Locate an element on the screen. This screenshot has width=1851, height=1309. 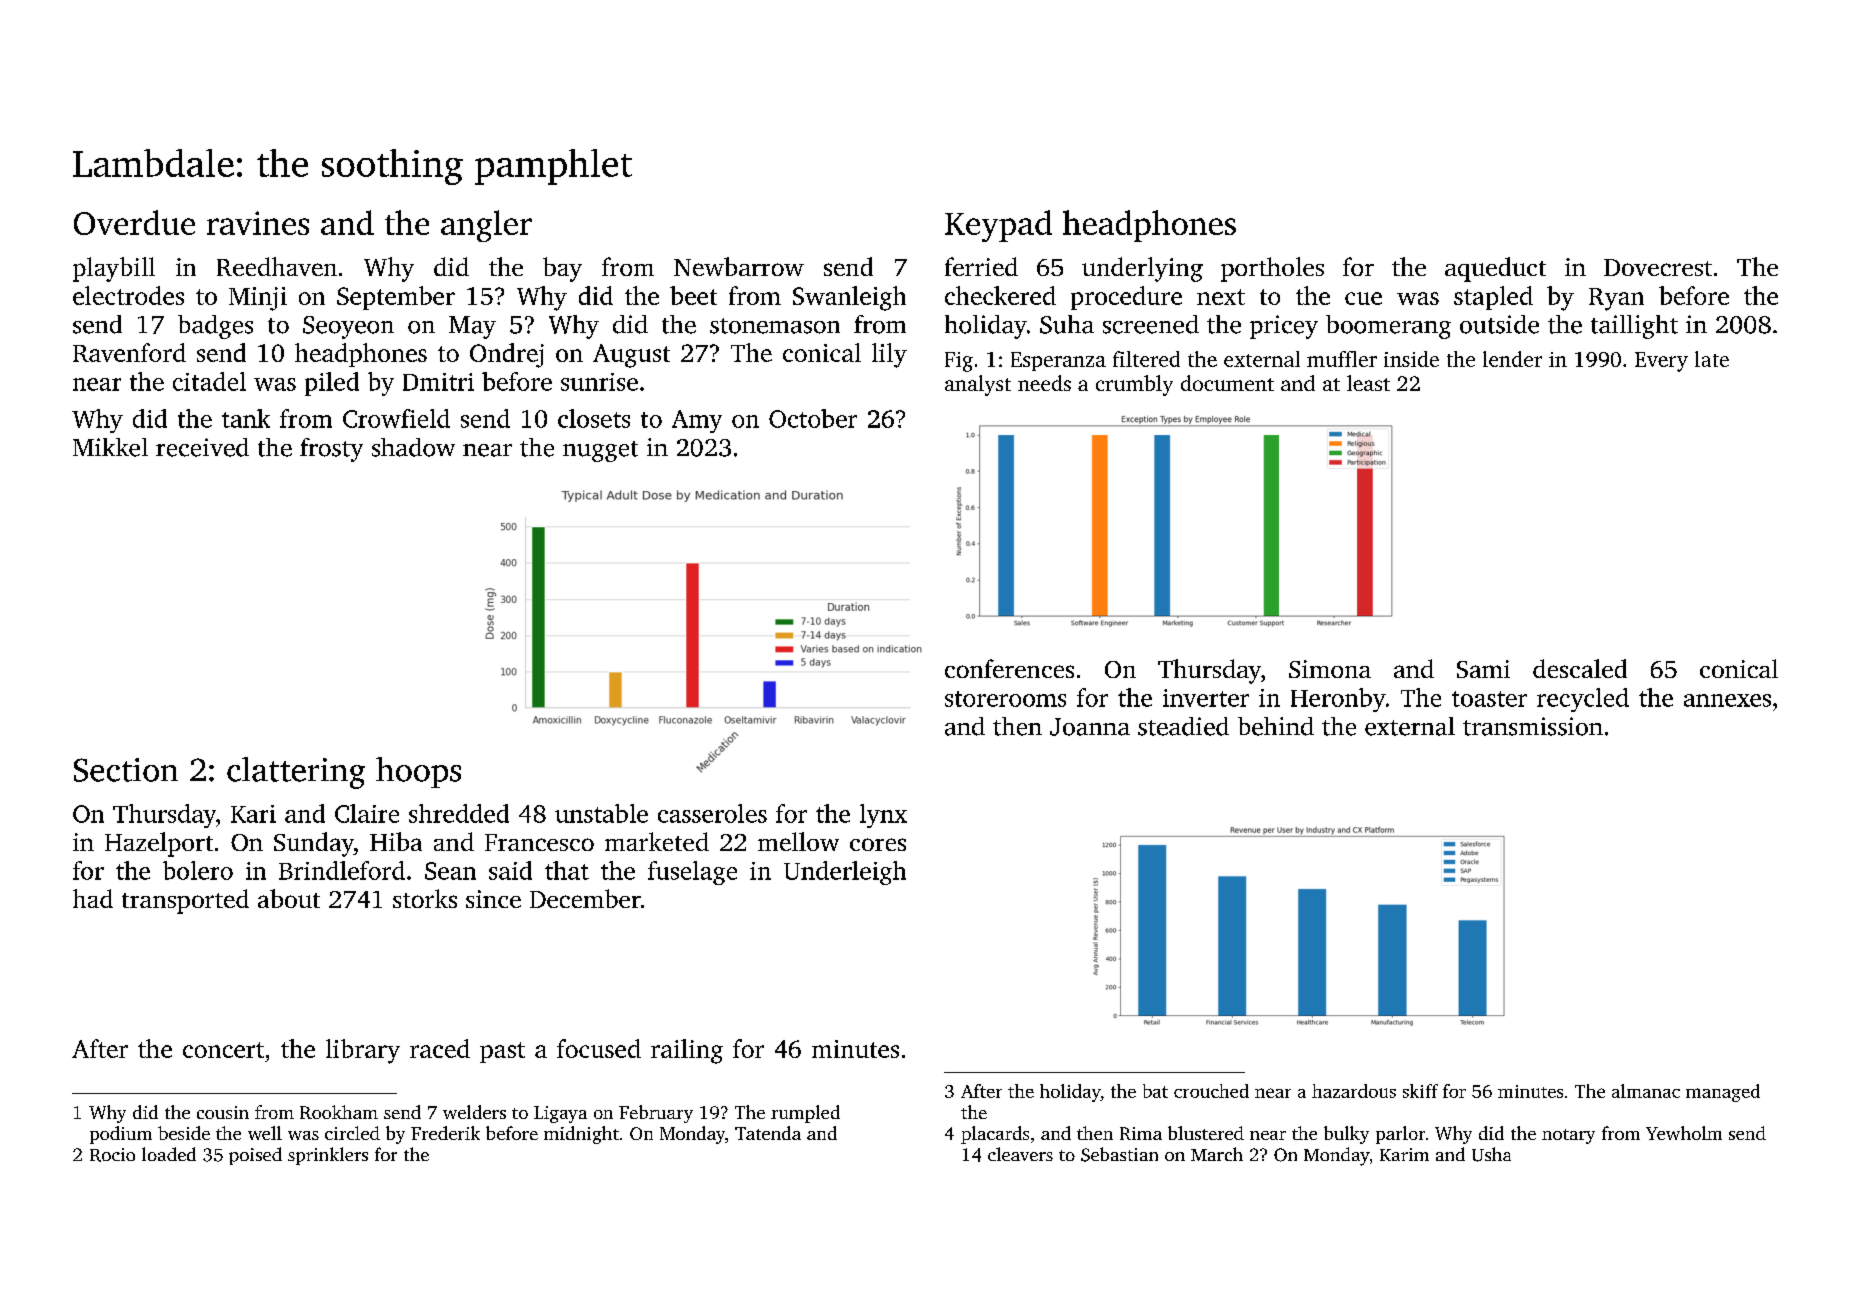
transported is located at coordinates (185, 901).
